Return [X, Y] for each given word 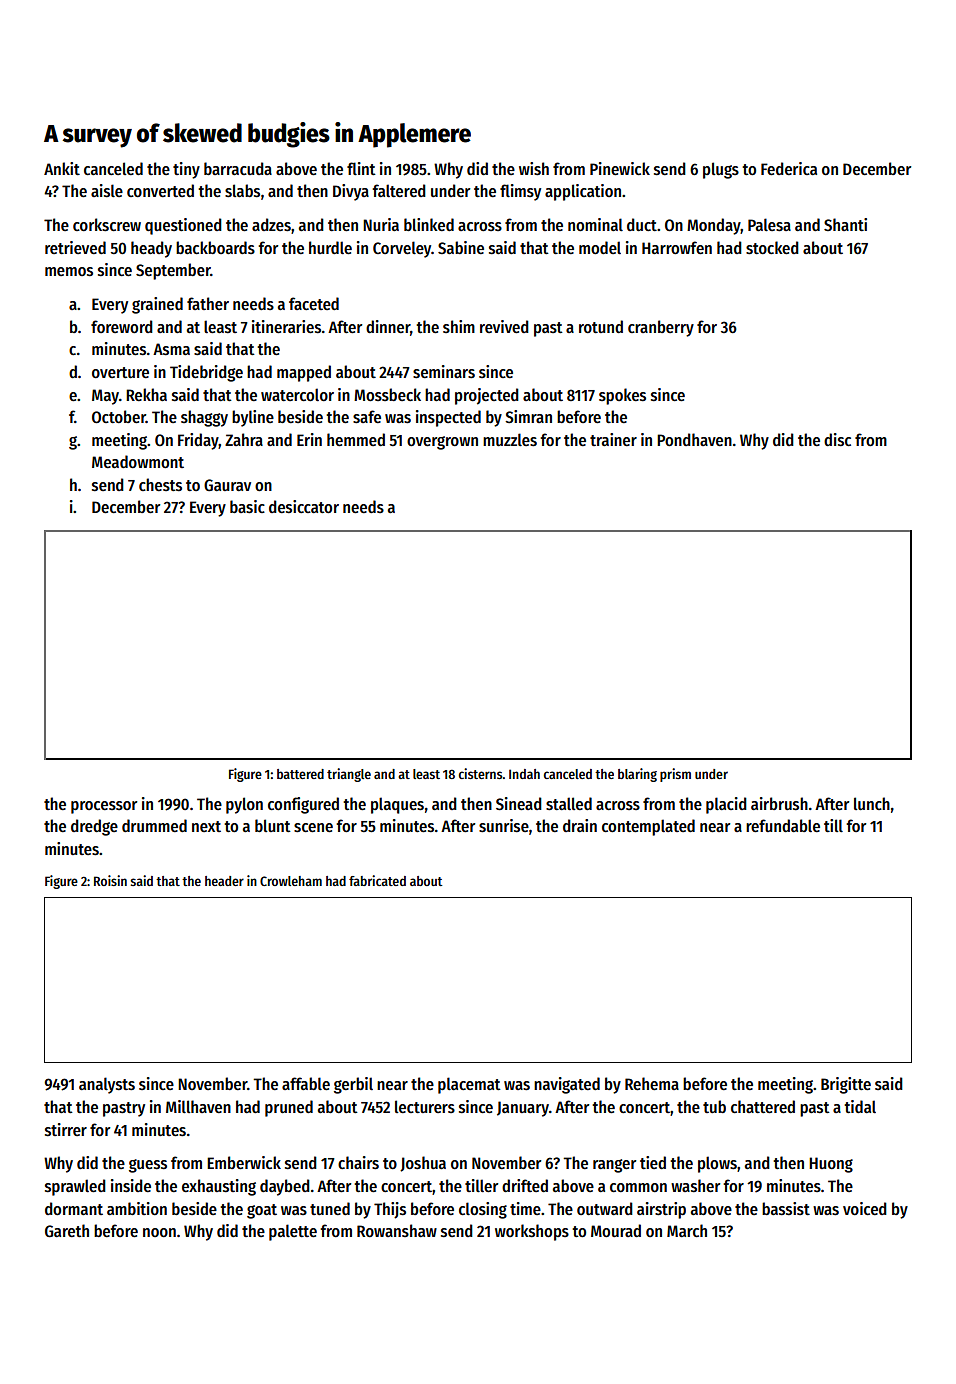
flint [361, 168]
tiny [186, 170]
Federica [789, 168]
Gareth [67, 1231]
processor [104, 807]
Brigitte [846, 1085]
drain [580, 825]
